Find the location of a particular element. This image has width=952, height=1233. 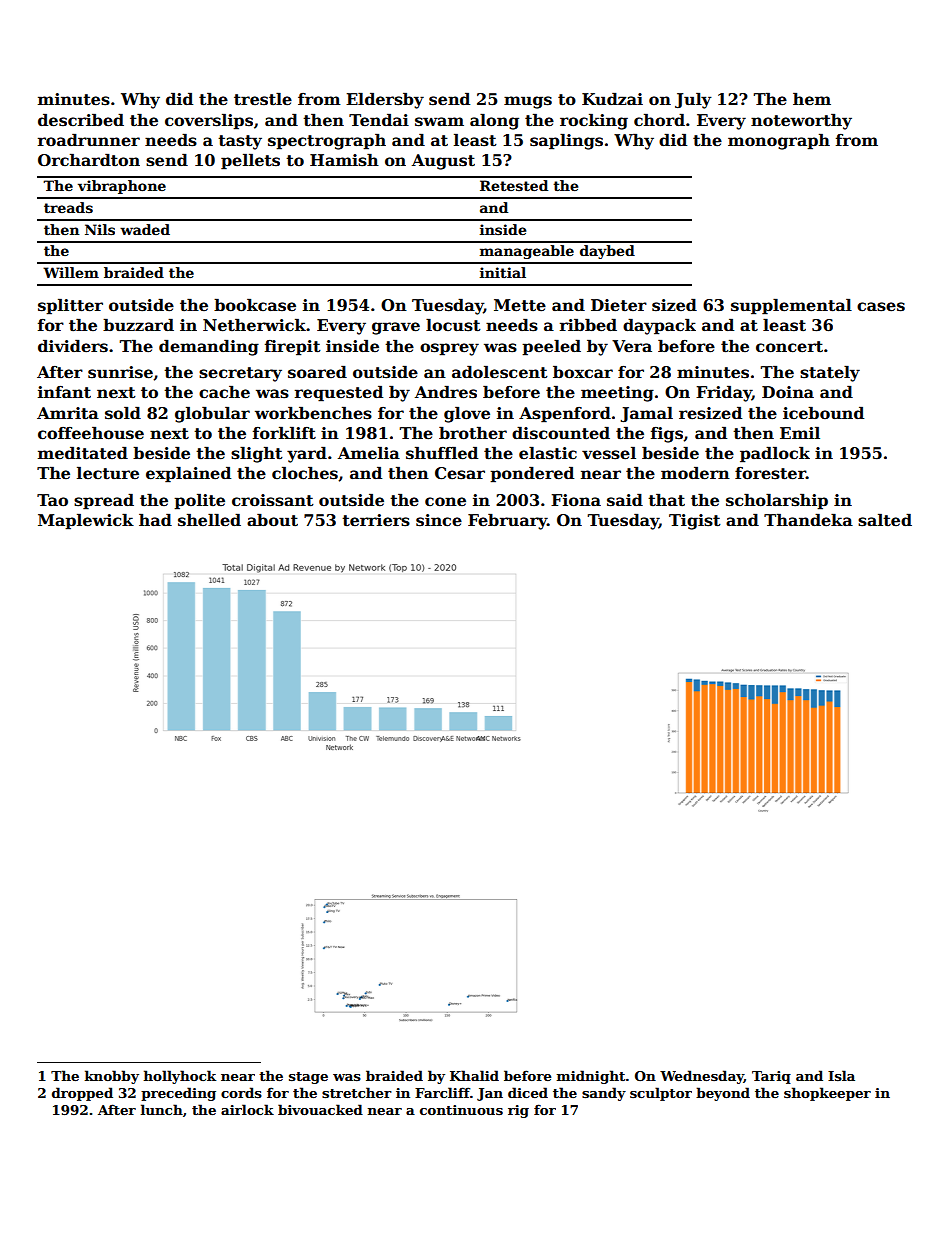

cache is located at coordinates (224, 392).
